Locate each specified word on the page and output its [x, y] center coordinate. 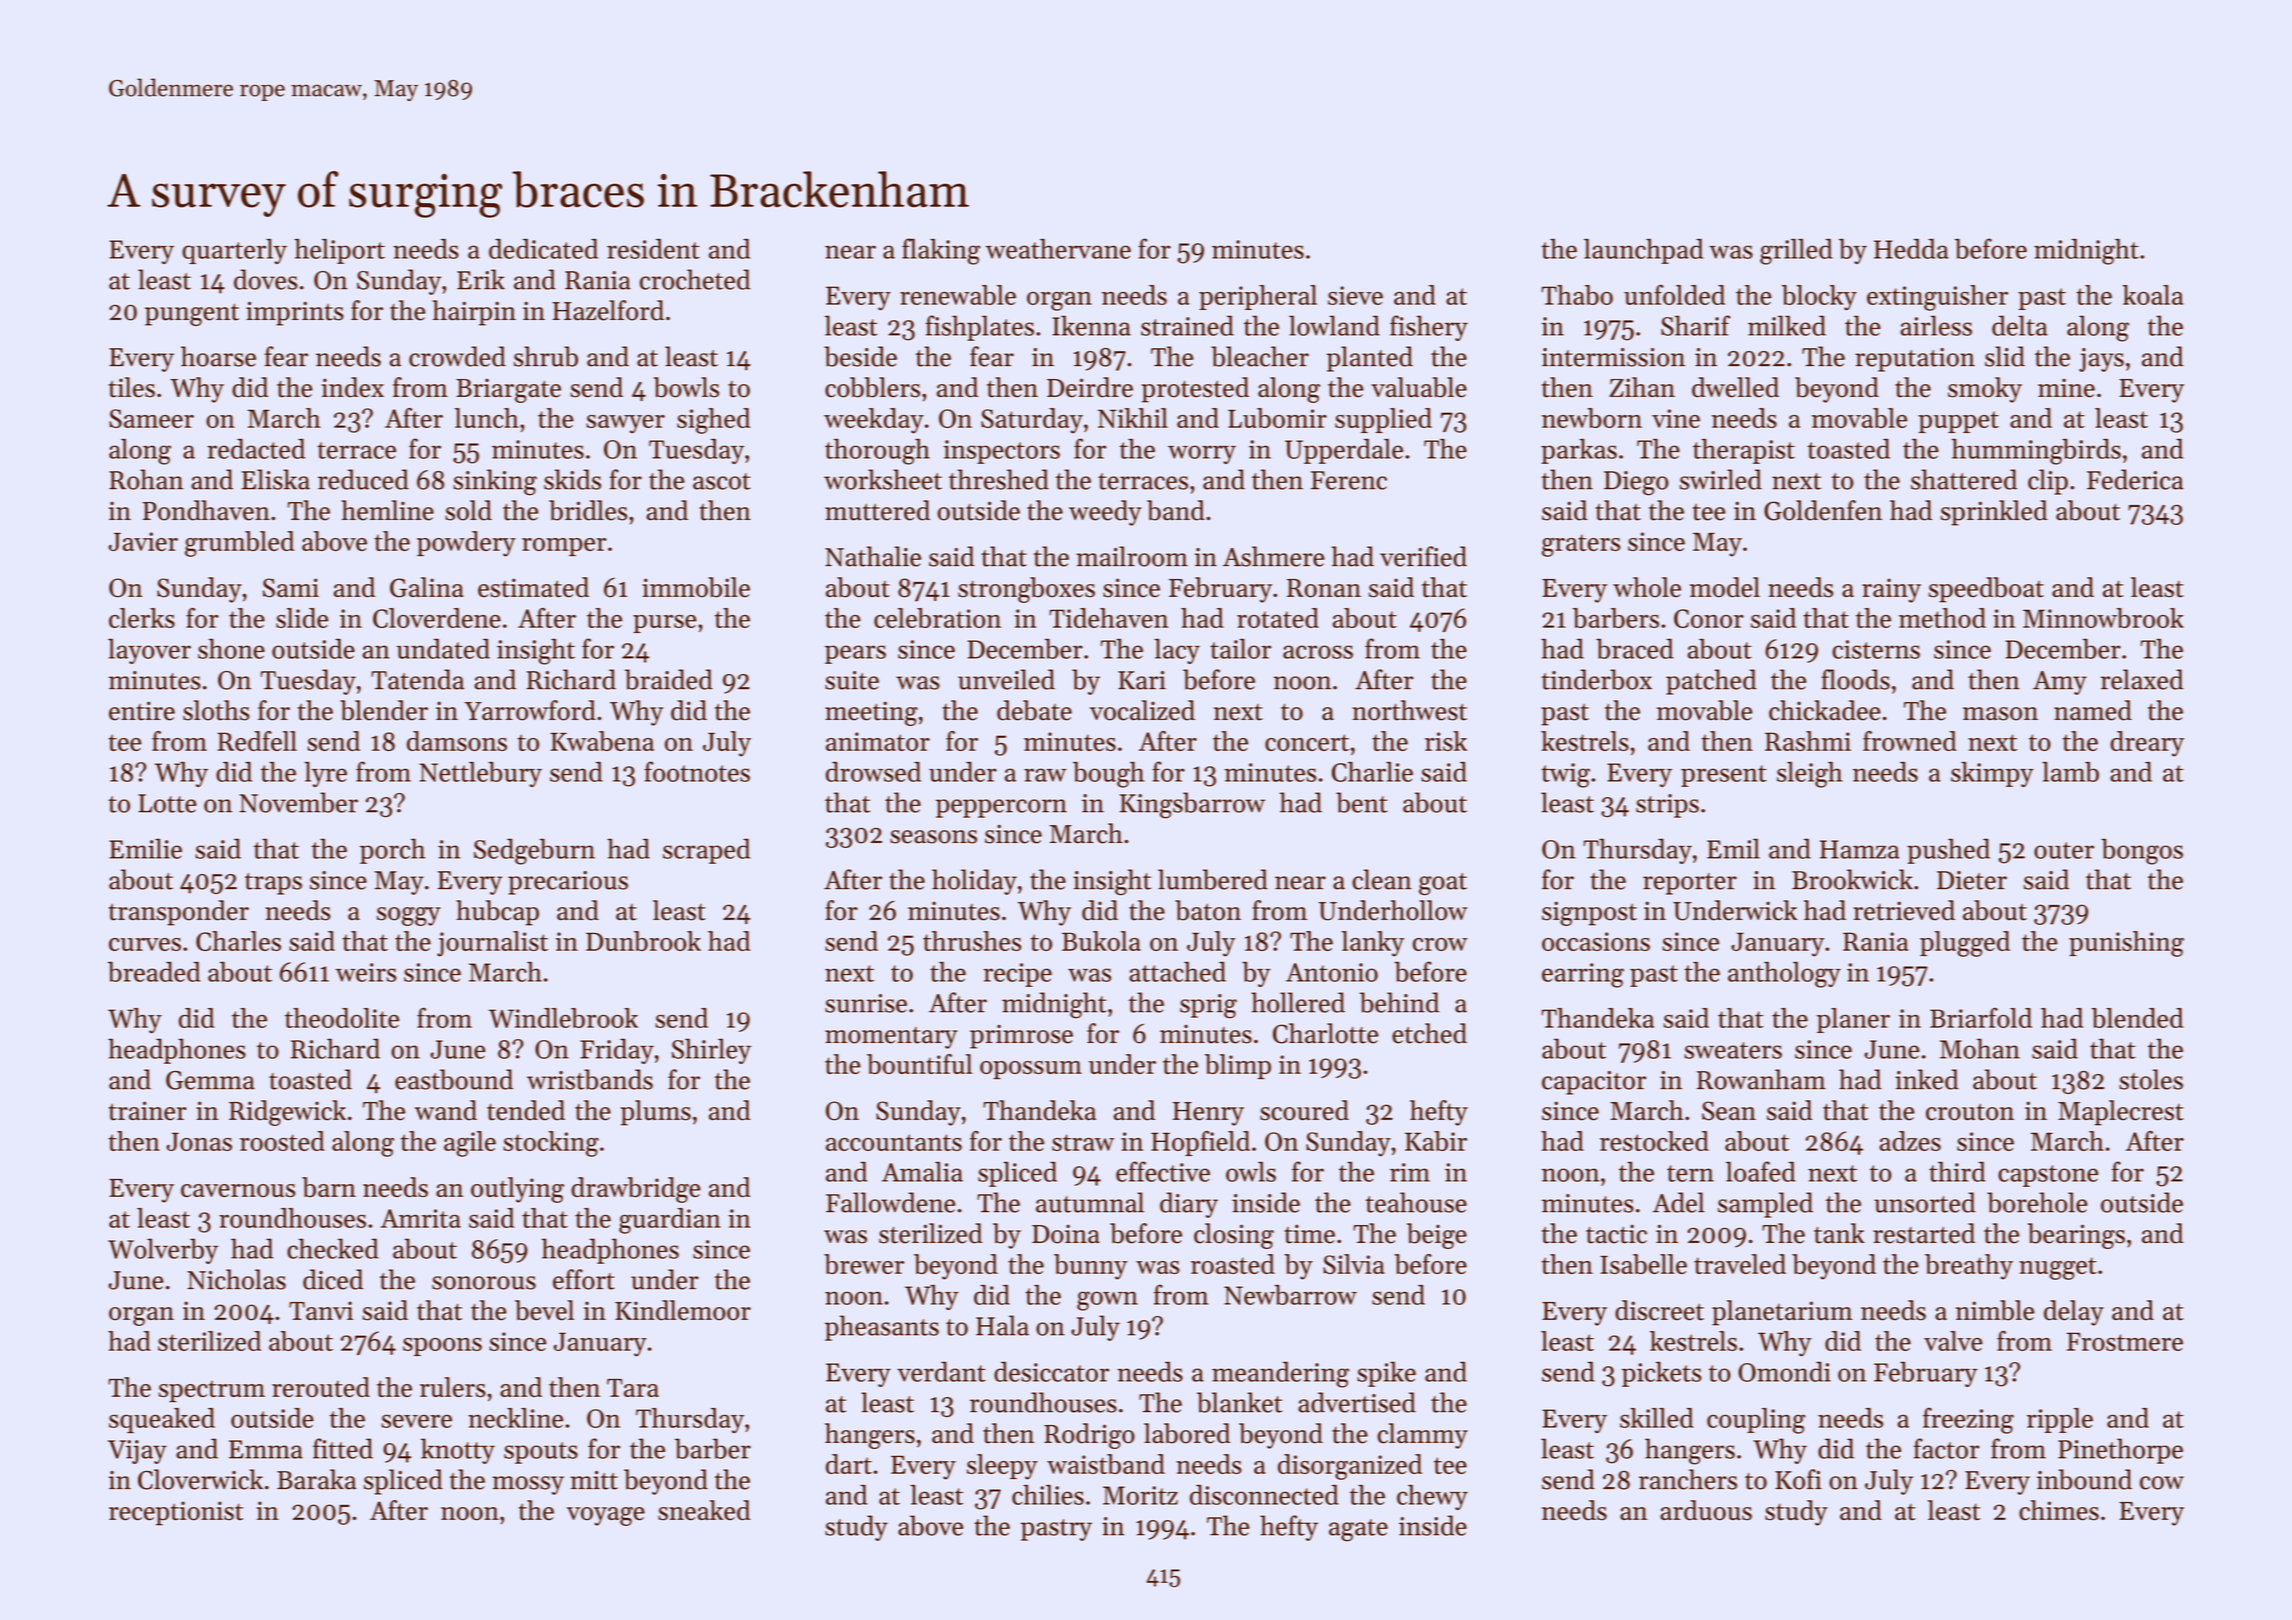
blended [2137, 1018]
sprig [1208, 1006]
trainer [148, 1111]
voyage [606, 1516]
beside [860, 356]
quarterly [234, 251]
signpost [1589, 913]
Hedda [1911, 249]
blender [384, 710]
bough [1108, 775]
